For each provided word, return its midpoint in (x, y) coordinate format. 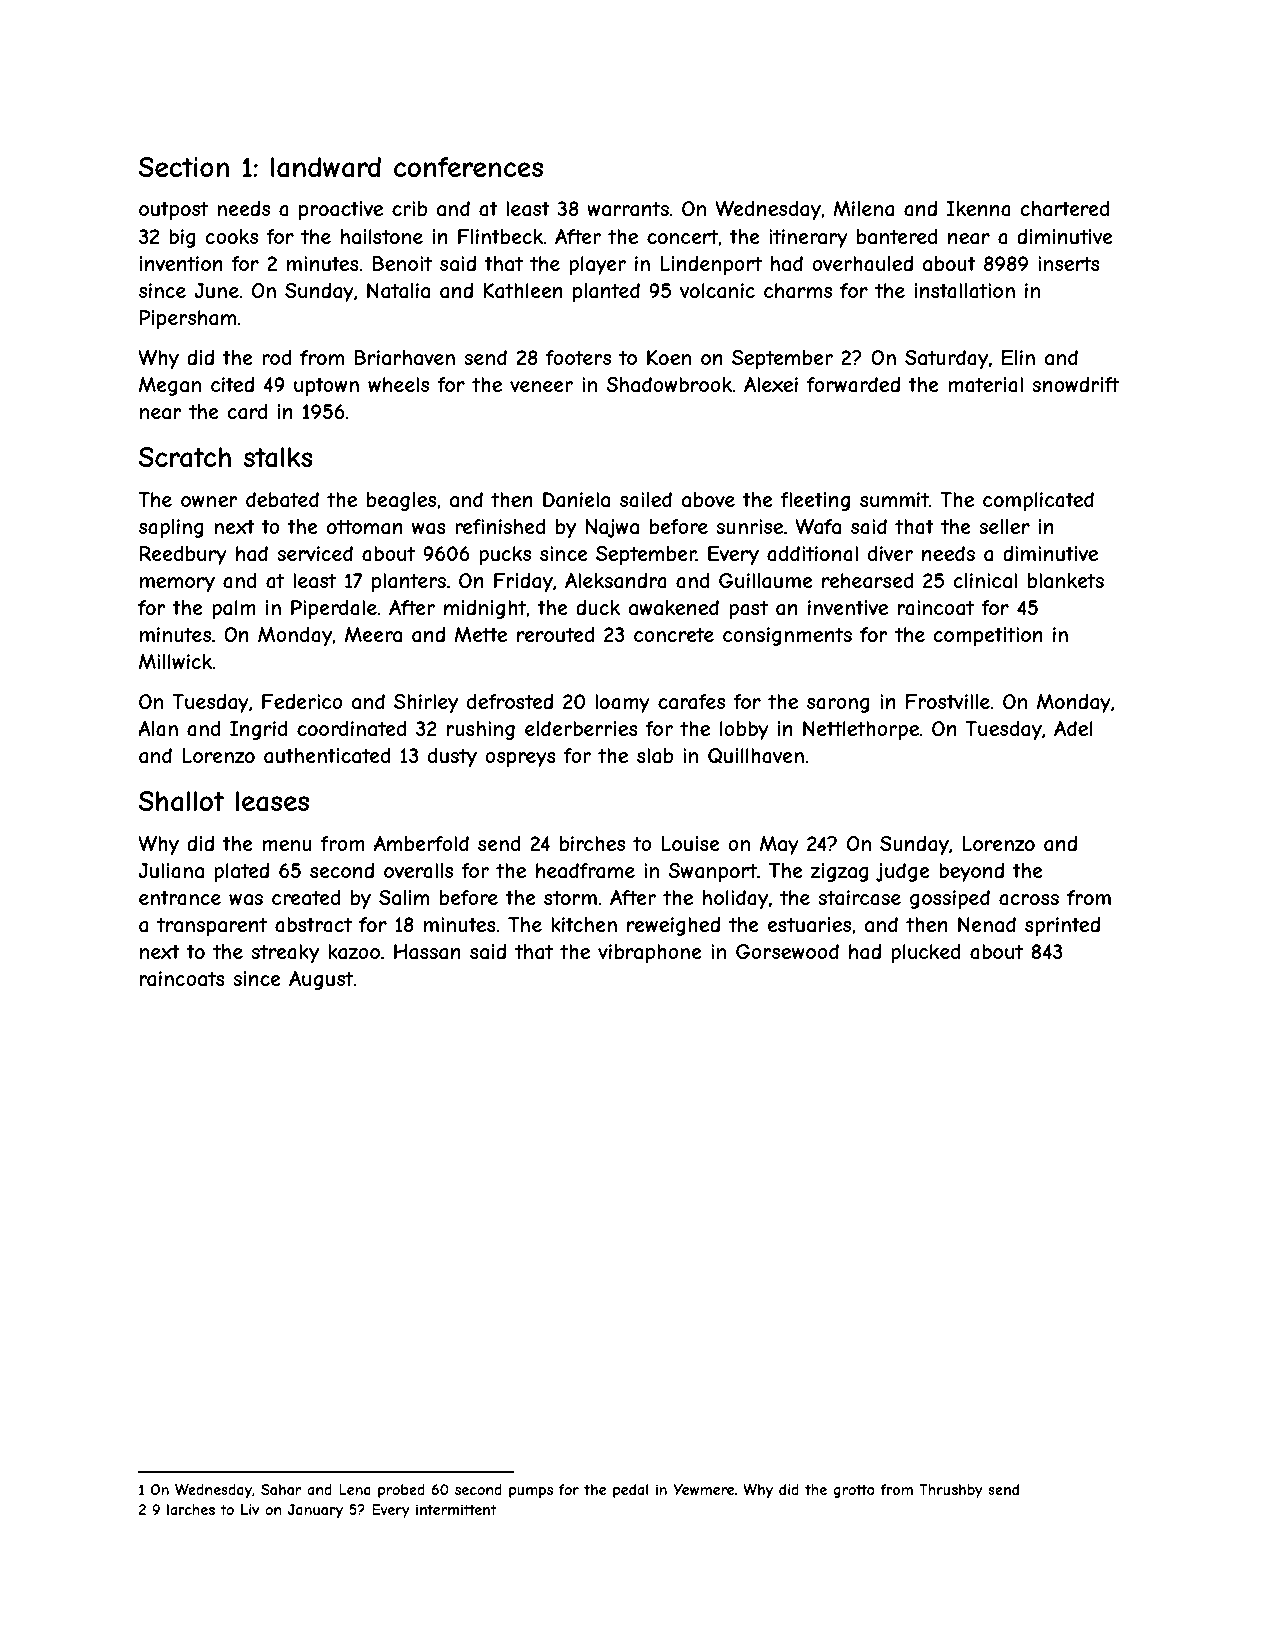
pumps (531, 1492)
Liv (250, 1509)
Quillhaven (756, 756)
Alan (158, 729)
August (321, 980)
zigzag (840, 872)
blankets (1066, 581)
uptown (326, 386)
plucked (926, 953)
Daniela (576, 500)
